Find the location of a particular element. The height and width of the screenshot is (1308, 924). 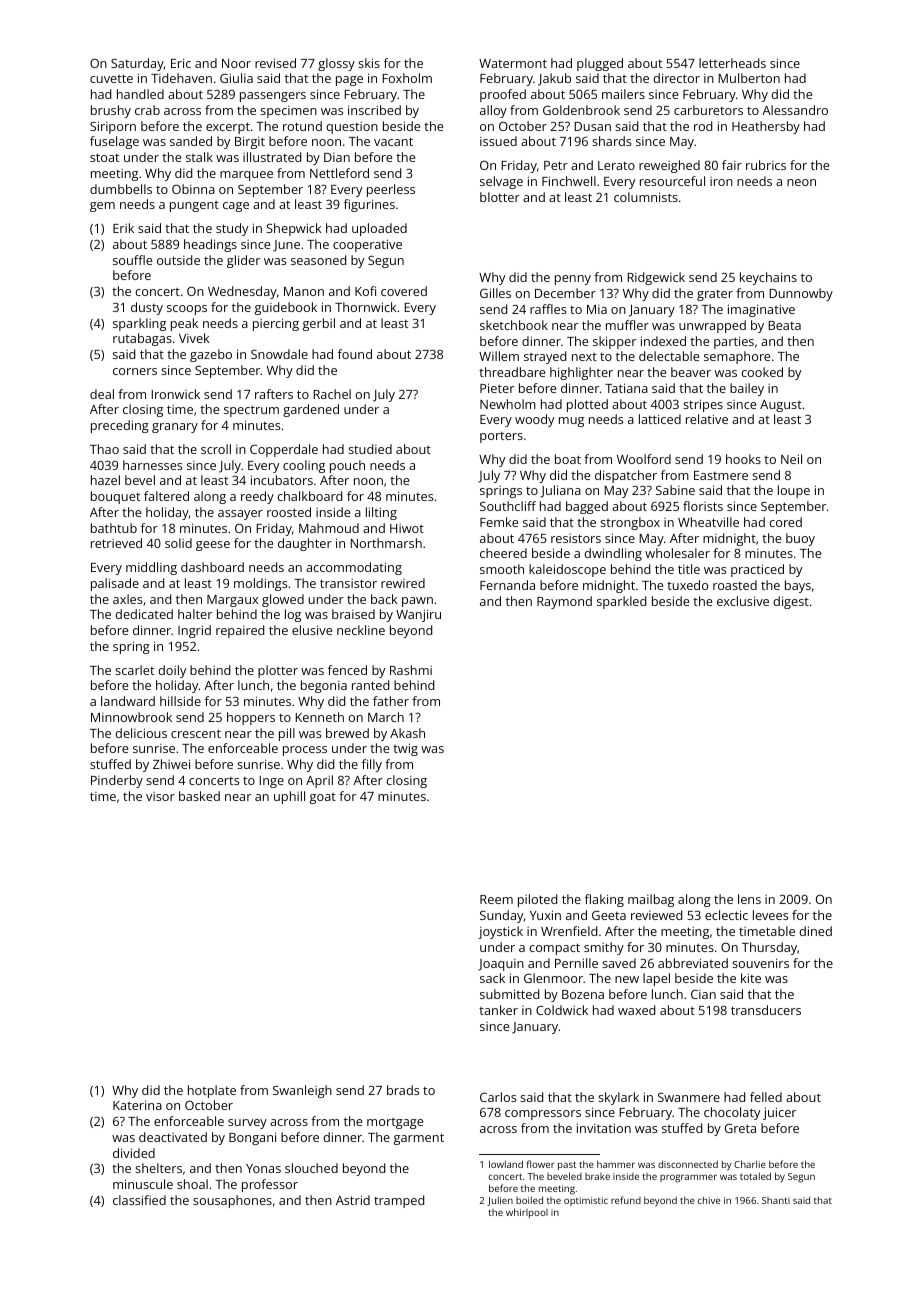

Finchwell is located at coordinates (569, 181).
